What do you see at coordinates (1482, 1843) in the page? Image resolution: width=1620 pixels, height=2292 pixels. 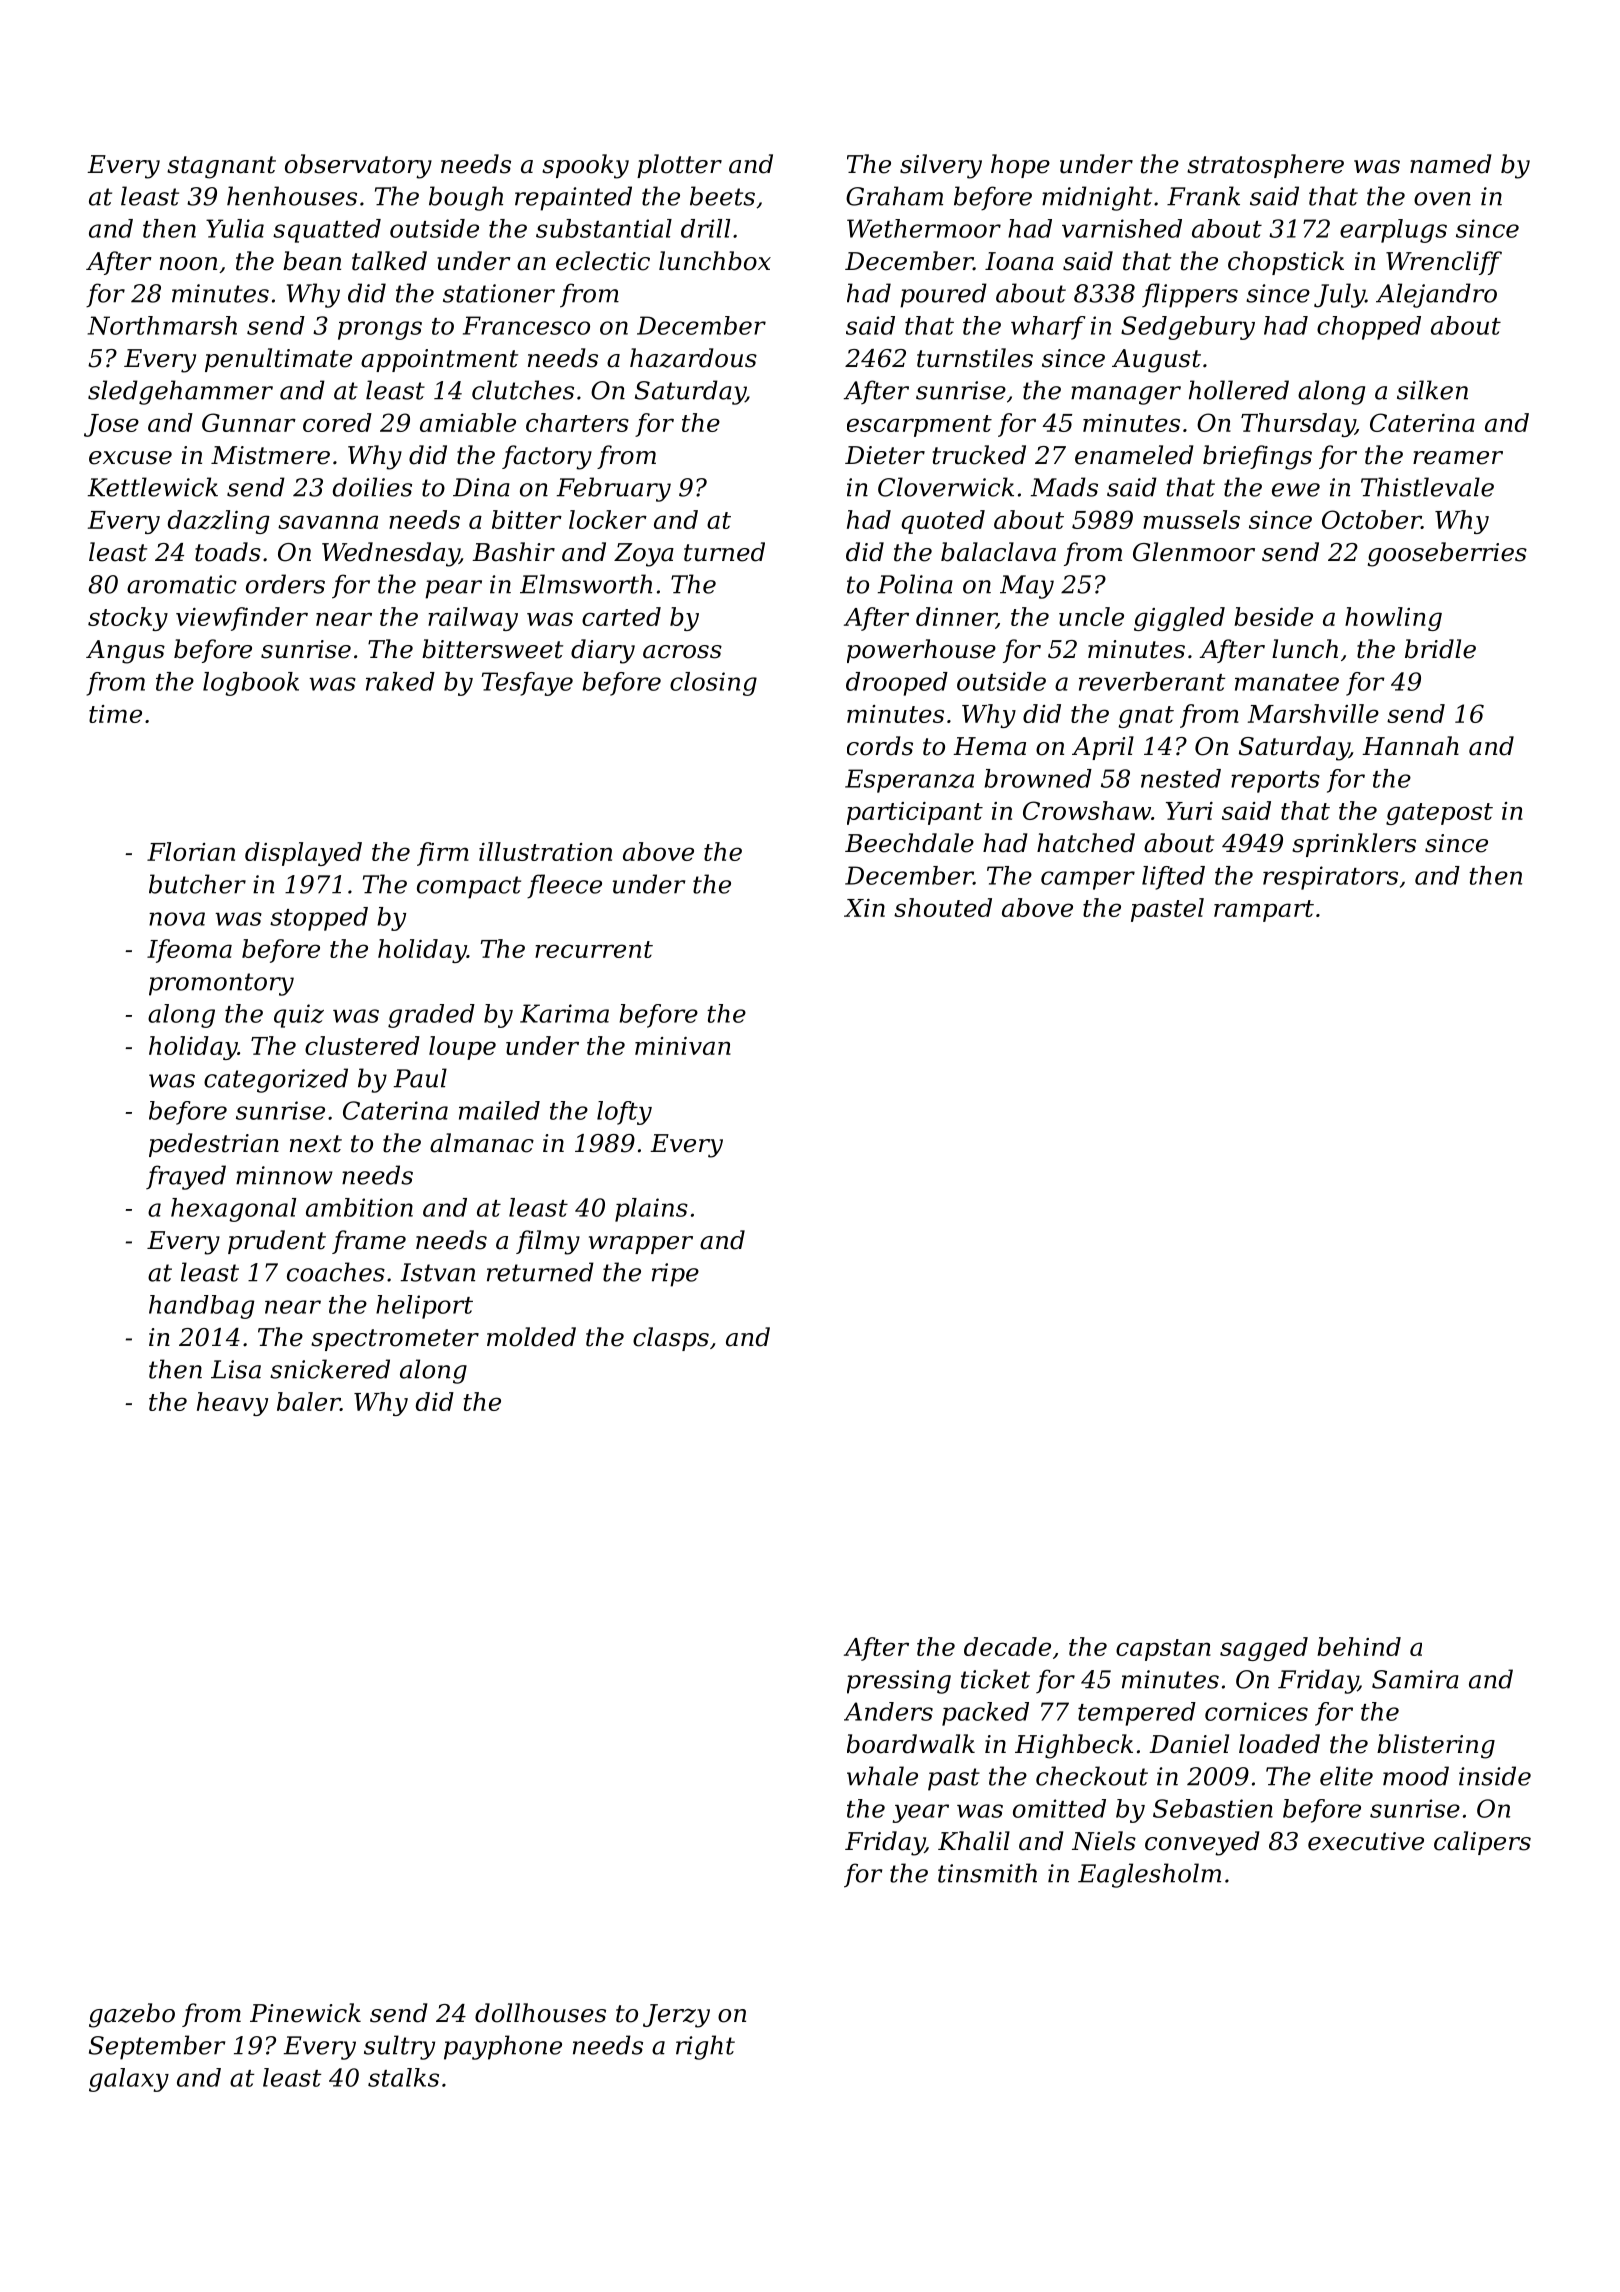 I see `calipers` at bounding box center [1482, 1843].
